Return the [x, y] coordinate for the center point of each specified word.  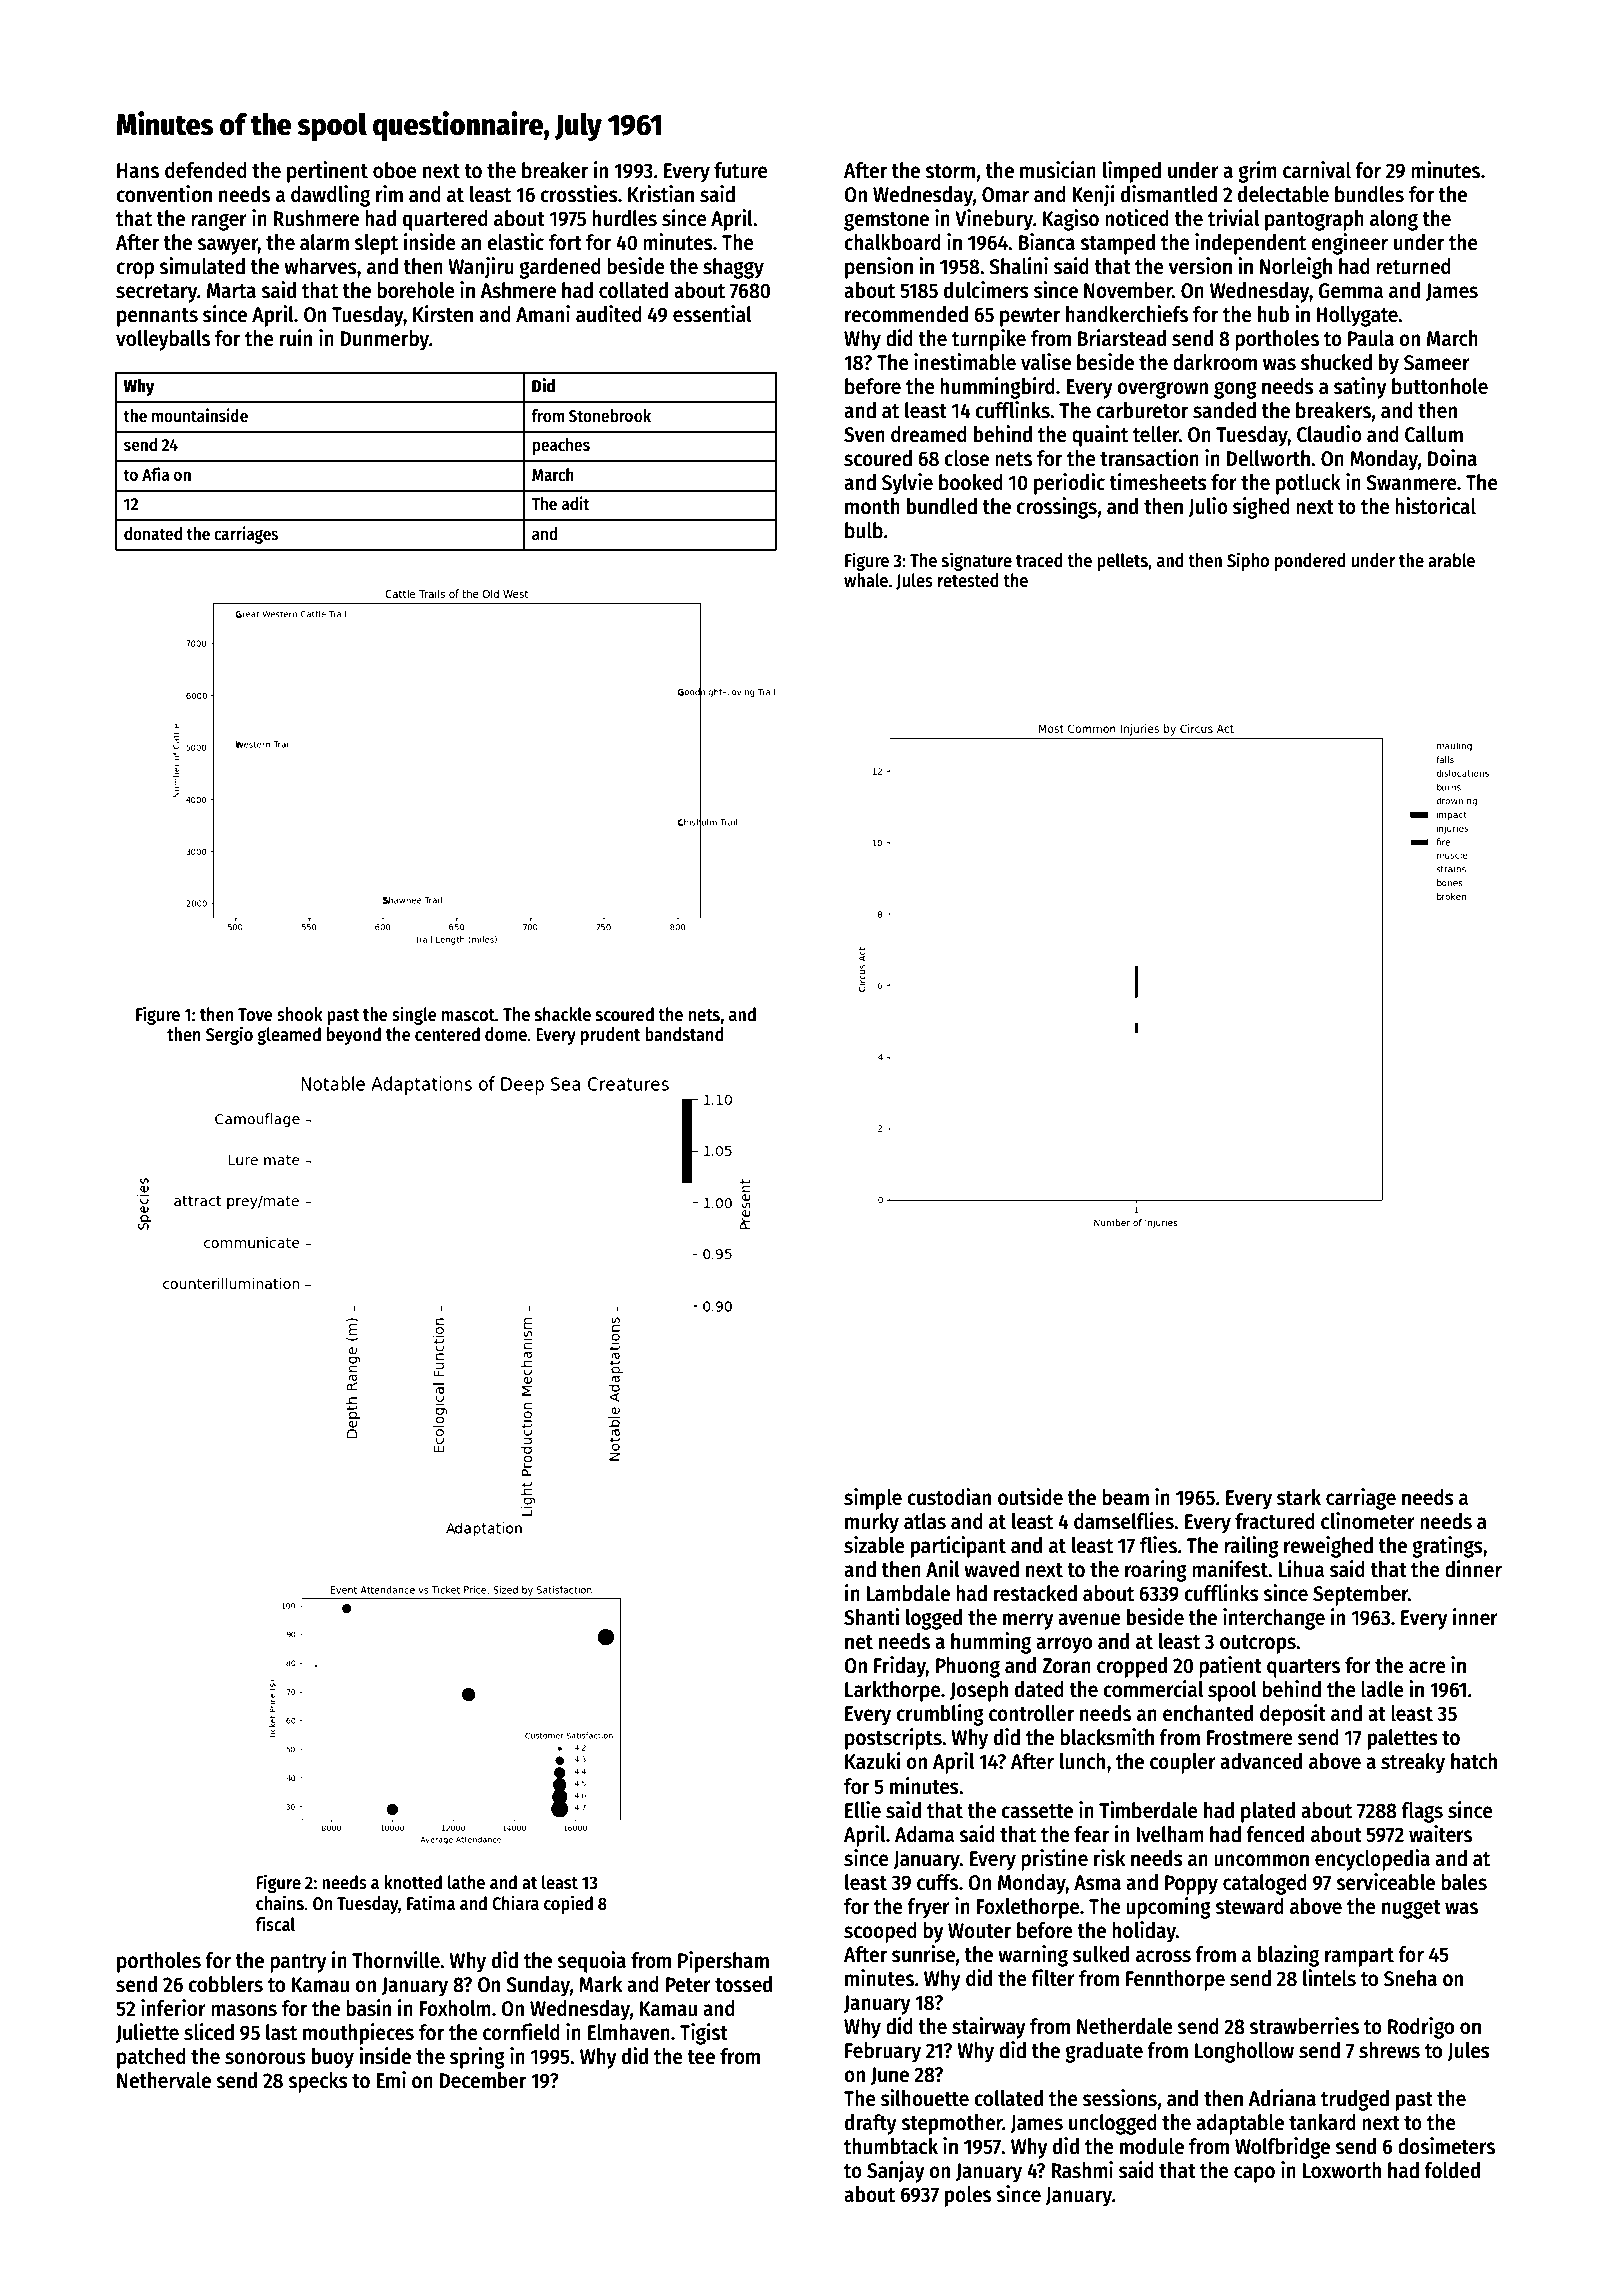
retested [968, 580]
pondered [1310, 562]
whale [866, 580]
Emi [391, 2079]
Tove [255, 1015]
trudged [1355, 2100]
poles [968, 2196]
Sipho [1248, 561]
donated [153, 534]
